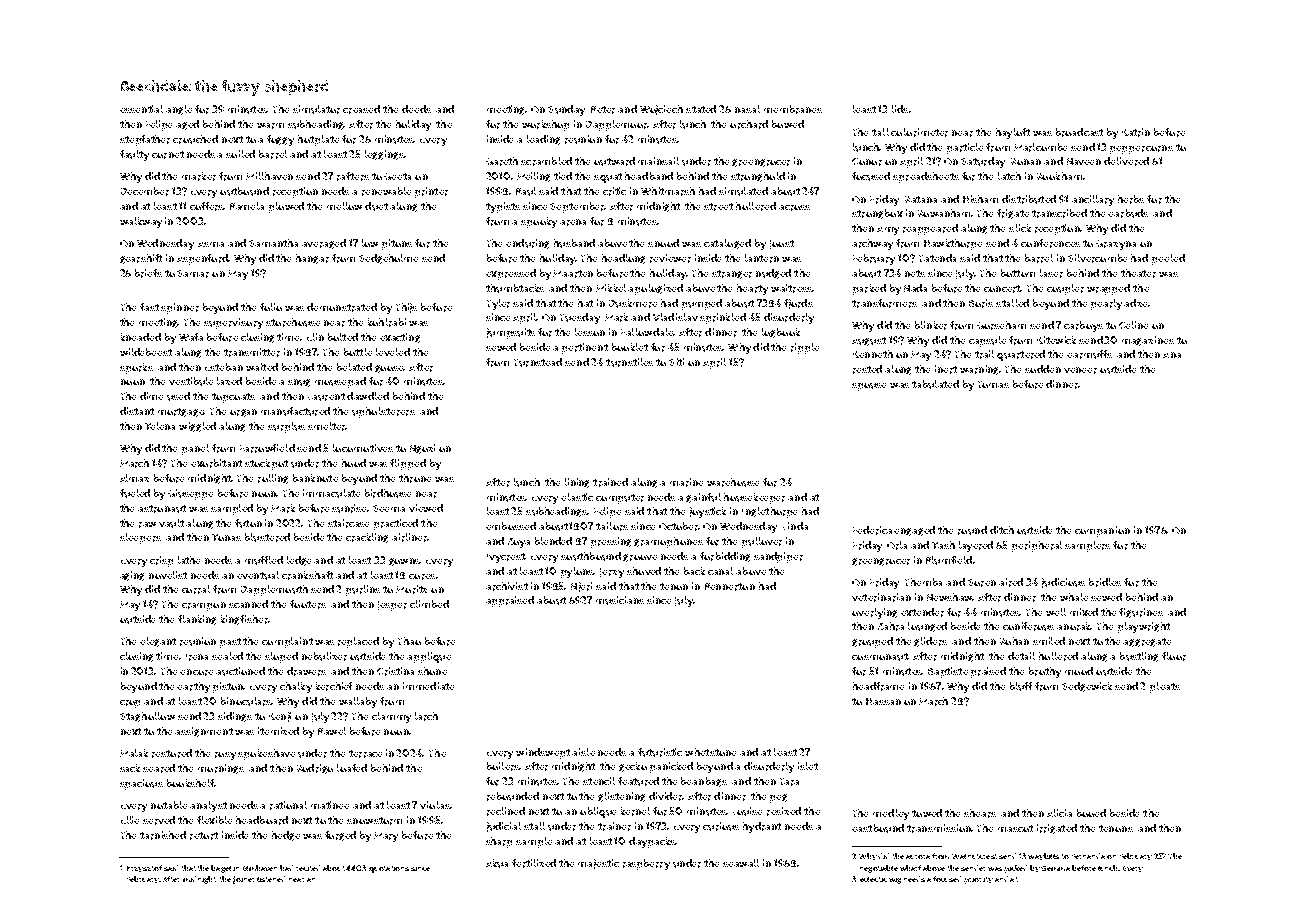  Describe the element at coordinates (880, 657) in the document. I see `cosmonaut` at that location.
